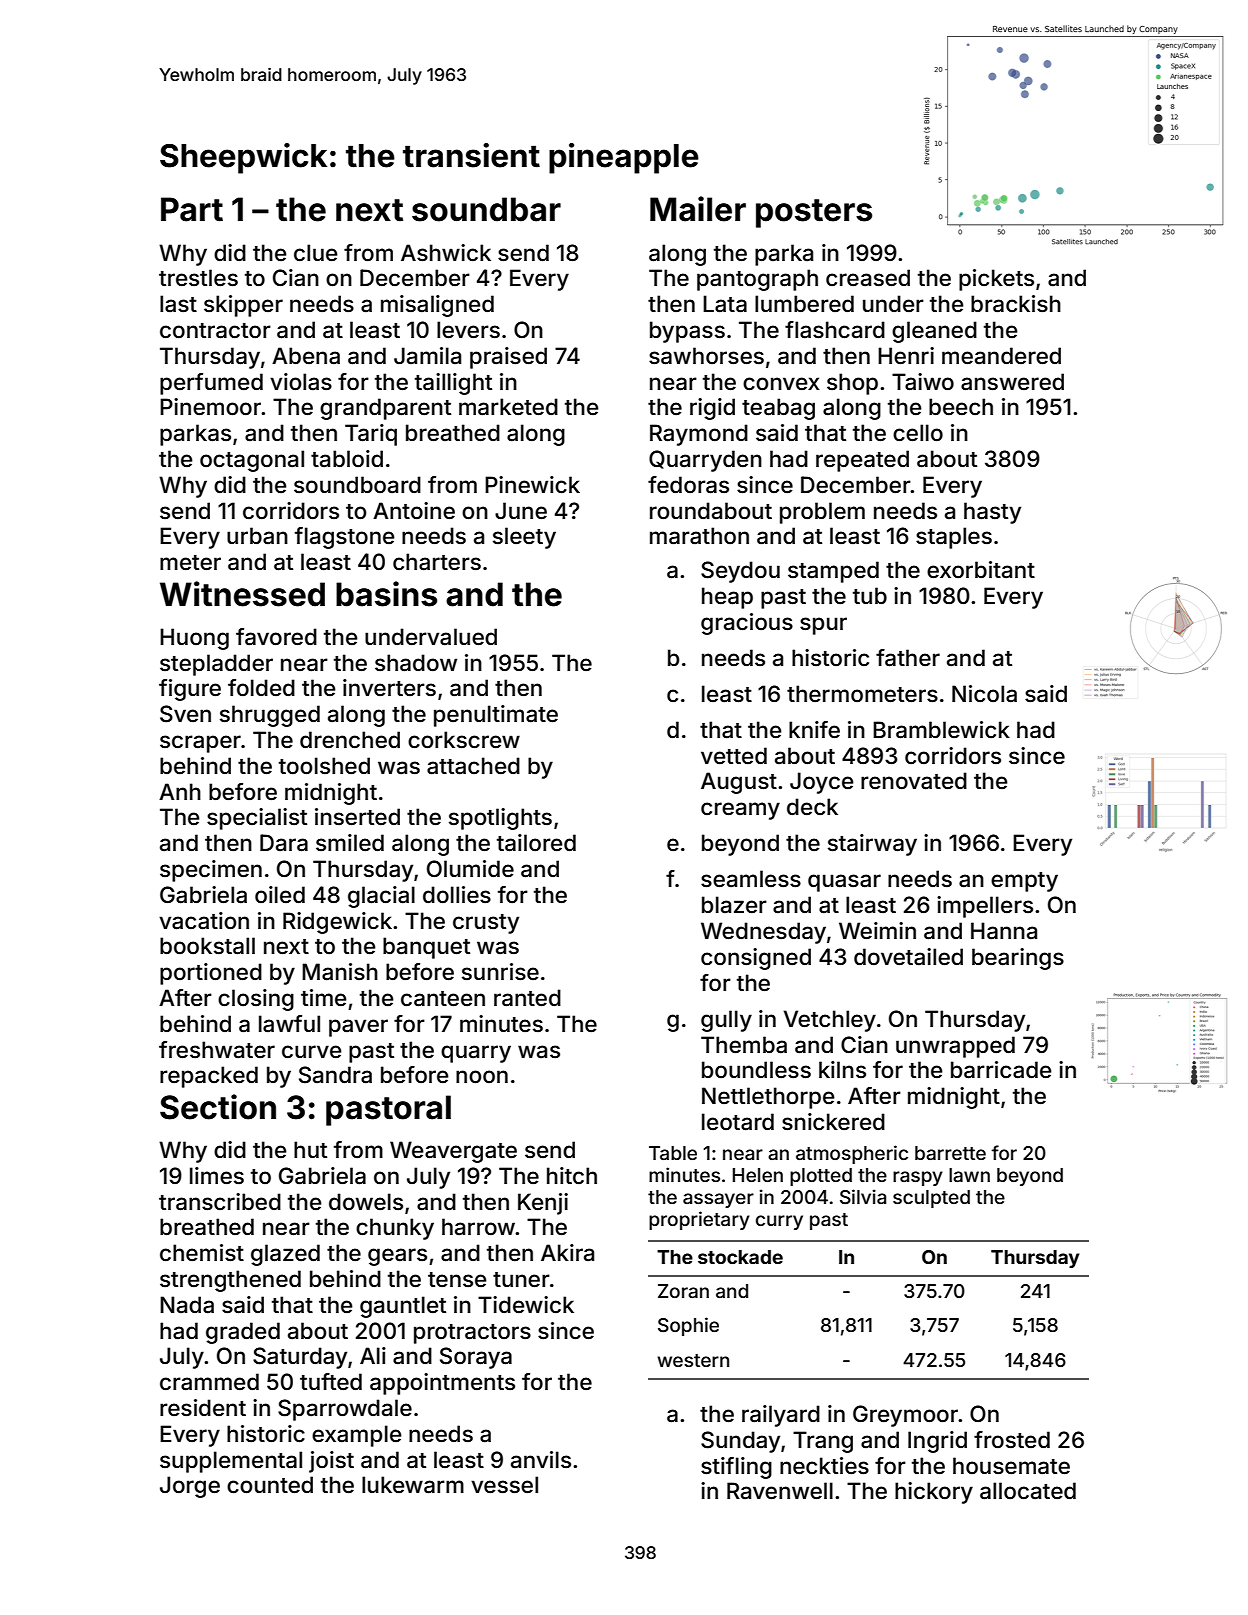 This page has width=1248, height=1615. What do you see at coordinates (194, 639) in the page?
I see `Huong` at bounding box center [194, 639].
